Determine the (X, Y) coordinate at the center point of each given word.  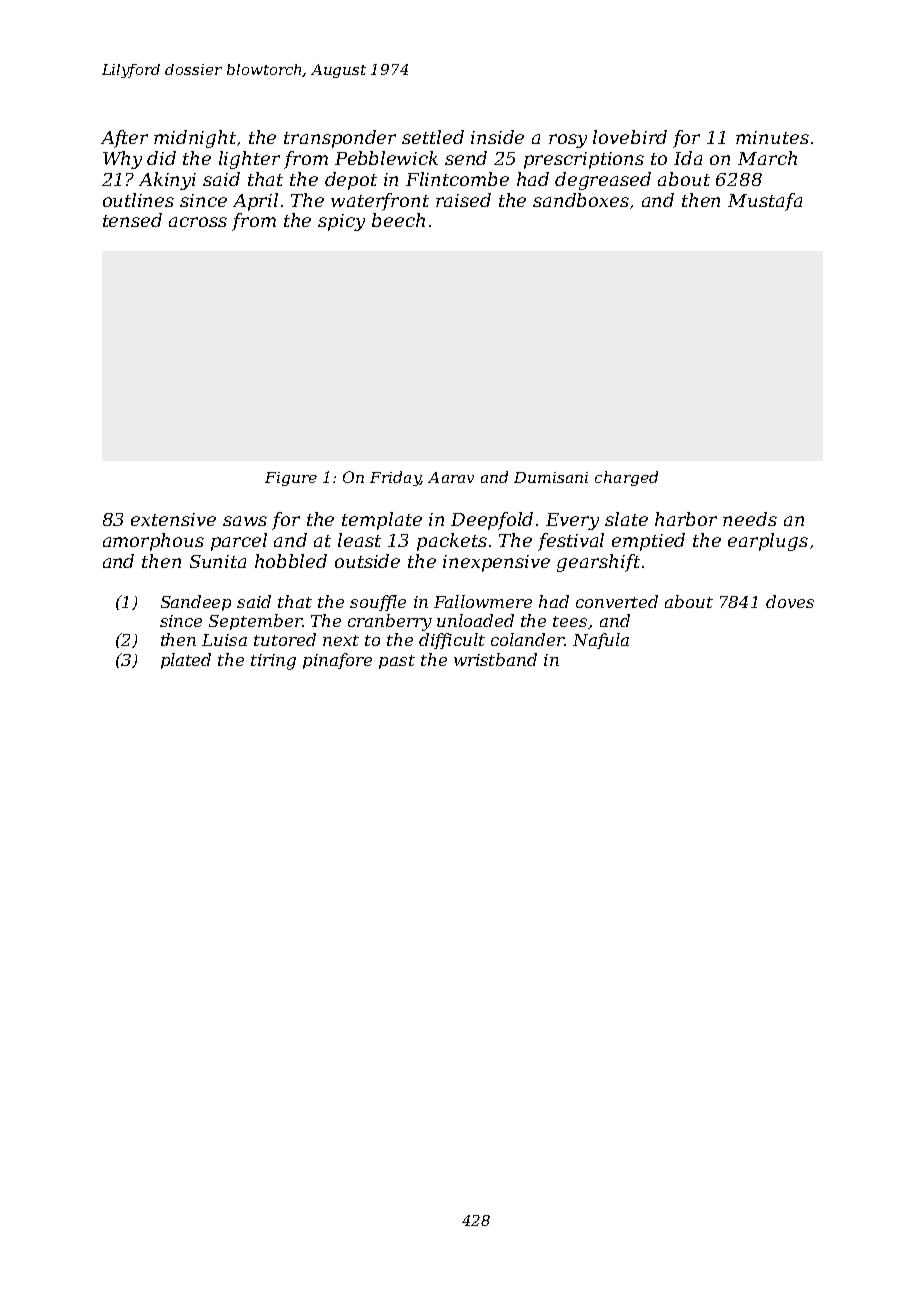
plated (186, 661)
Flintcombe (457, 179)
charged (626, 478)
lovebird (630, 137)
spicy (341, 222)
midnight (195, 139)
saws (245, 521)
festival (571, 542)
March (767, 158)
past (397, 662)
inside (497, 137)
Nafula (601, 641)
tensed (132, 220)
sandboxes (581, 200)
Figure (291, 479)
